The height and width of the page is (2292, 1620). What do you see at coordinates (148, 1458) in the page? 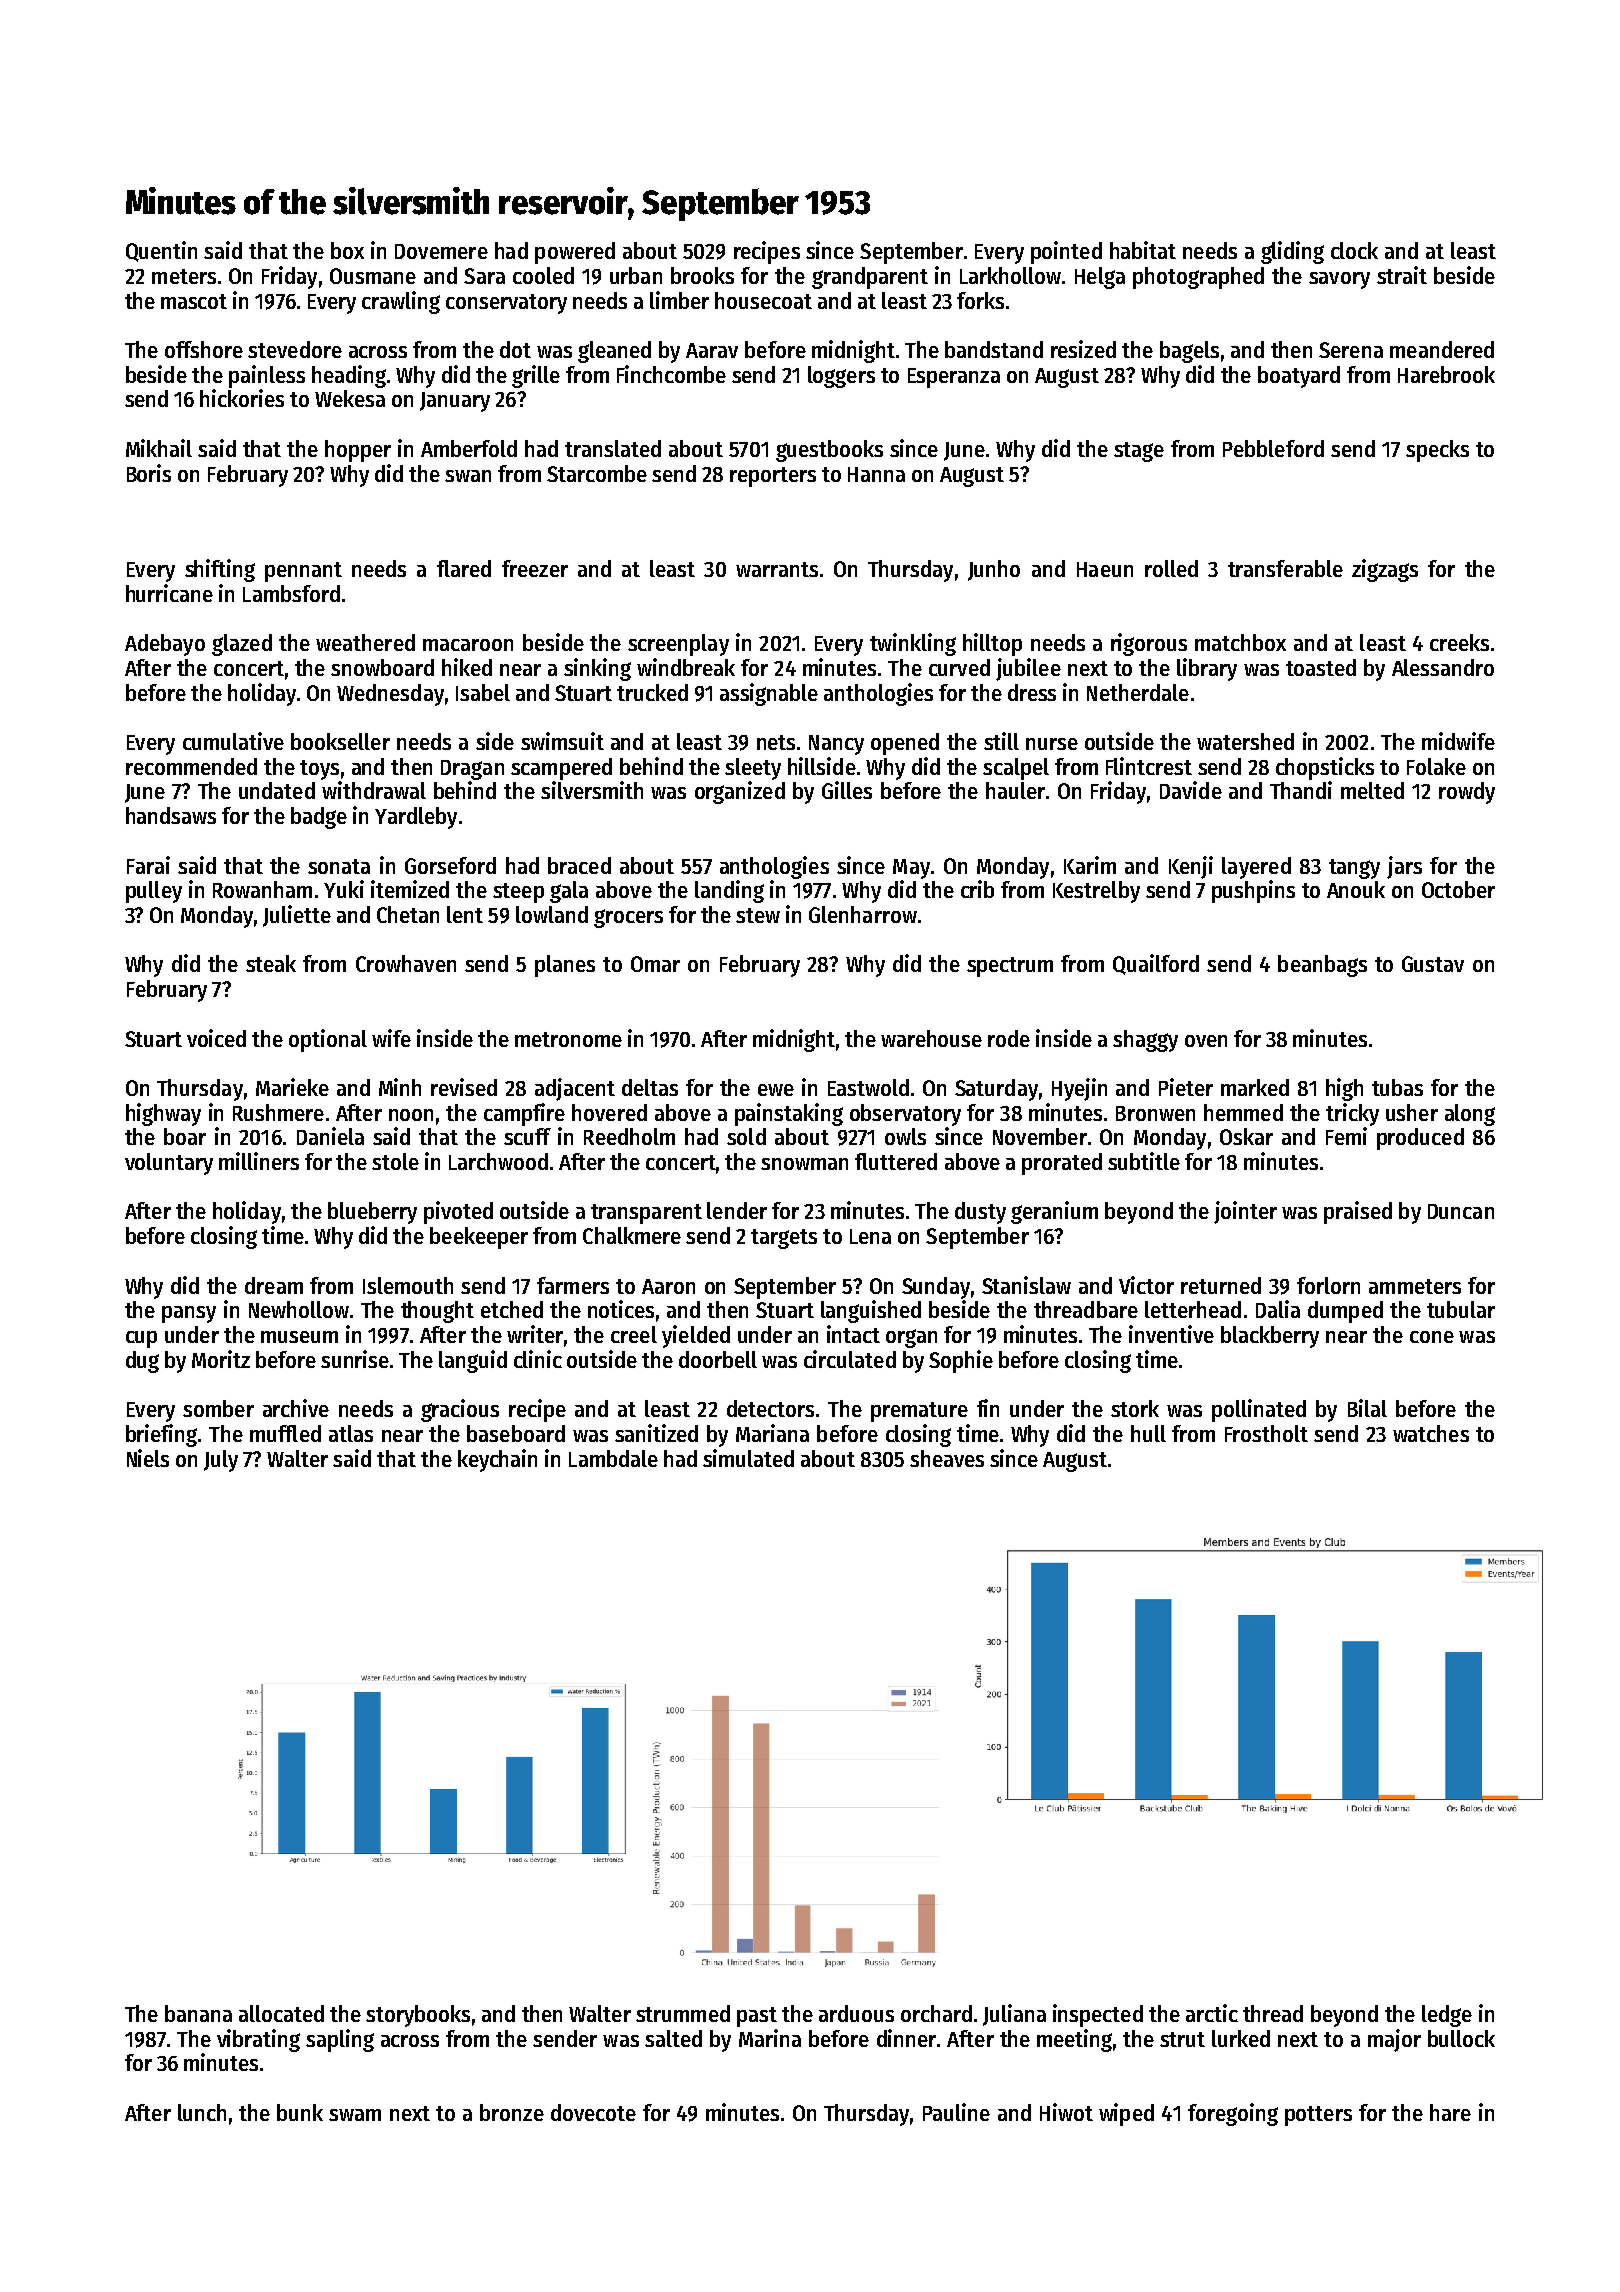
I see `Niels` at bounding box center [148, 1458].
